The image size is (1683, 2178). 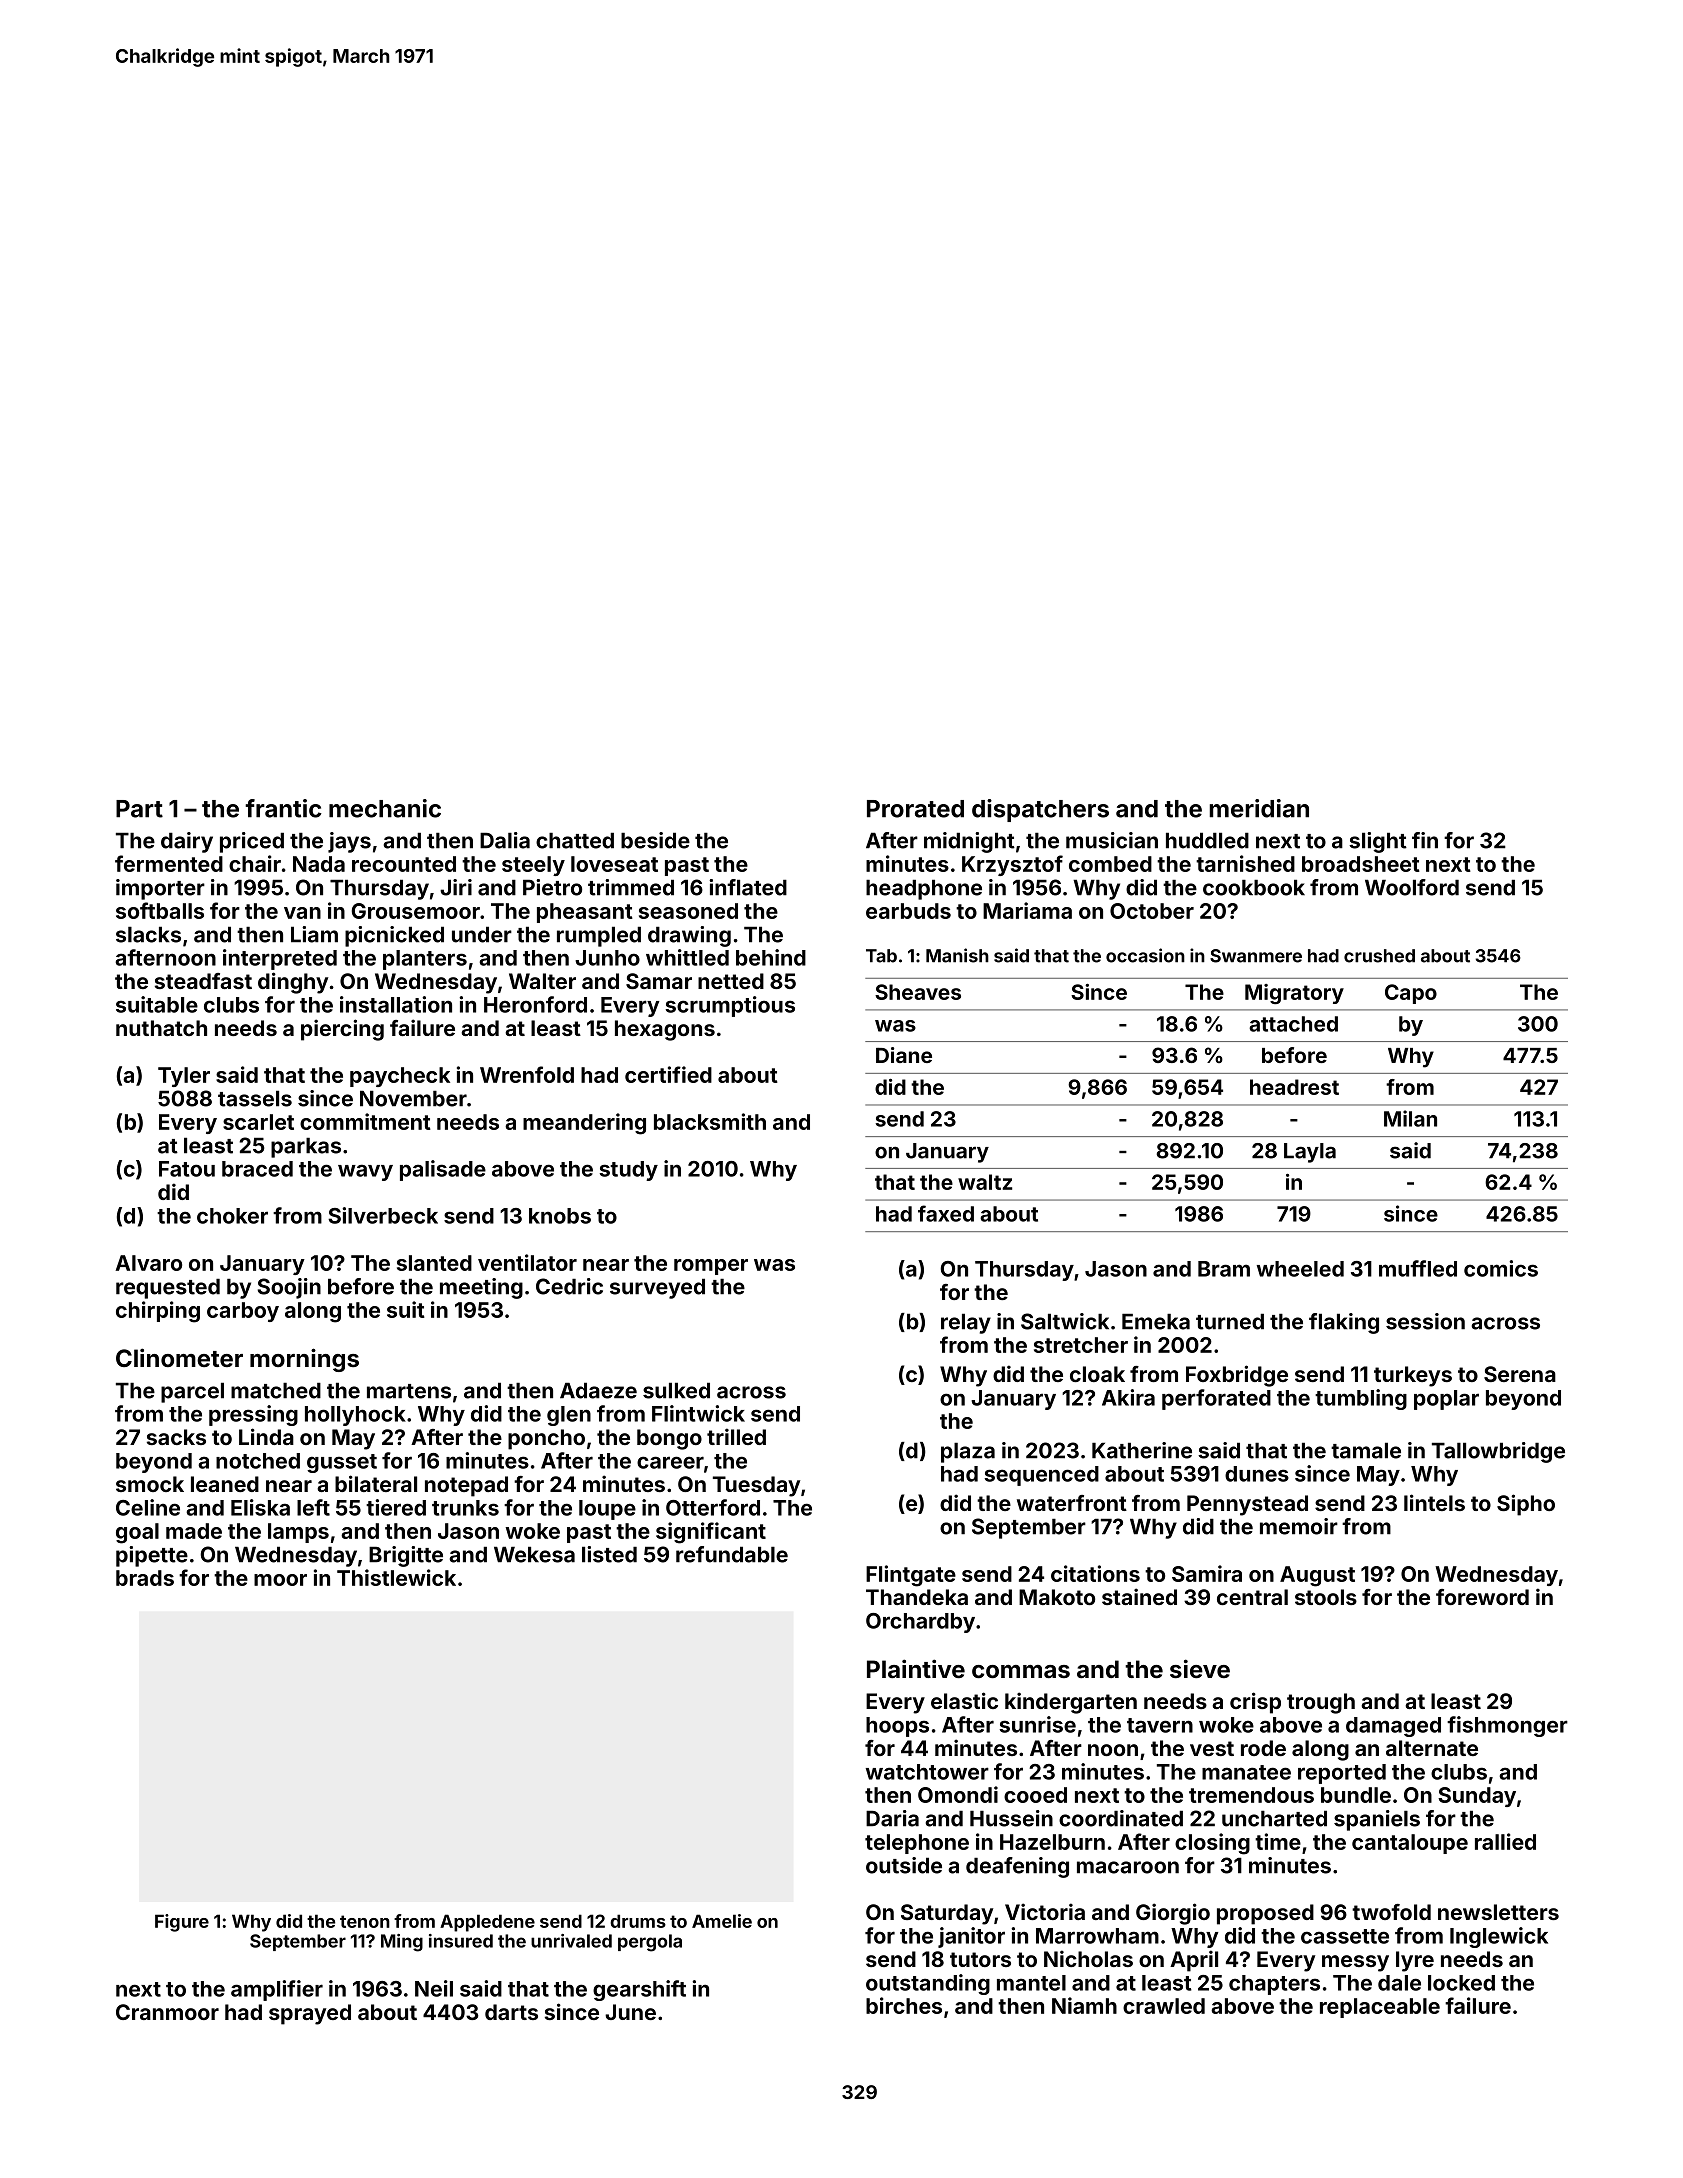 I want to click on netted, so click(x=731, y=981).
